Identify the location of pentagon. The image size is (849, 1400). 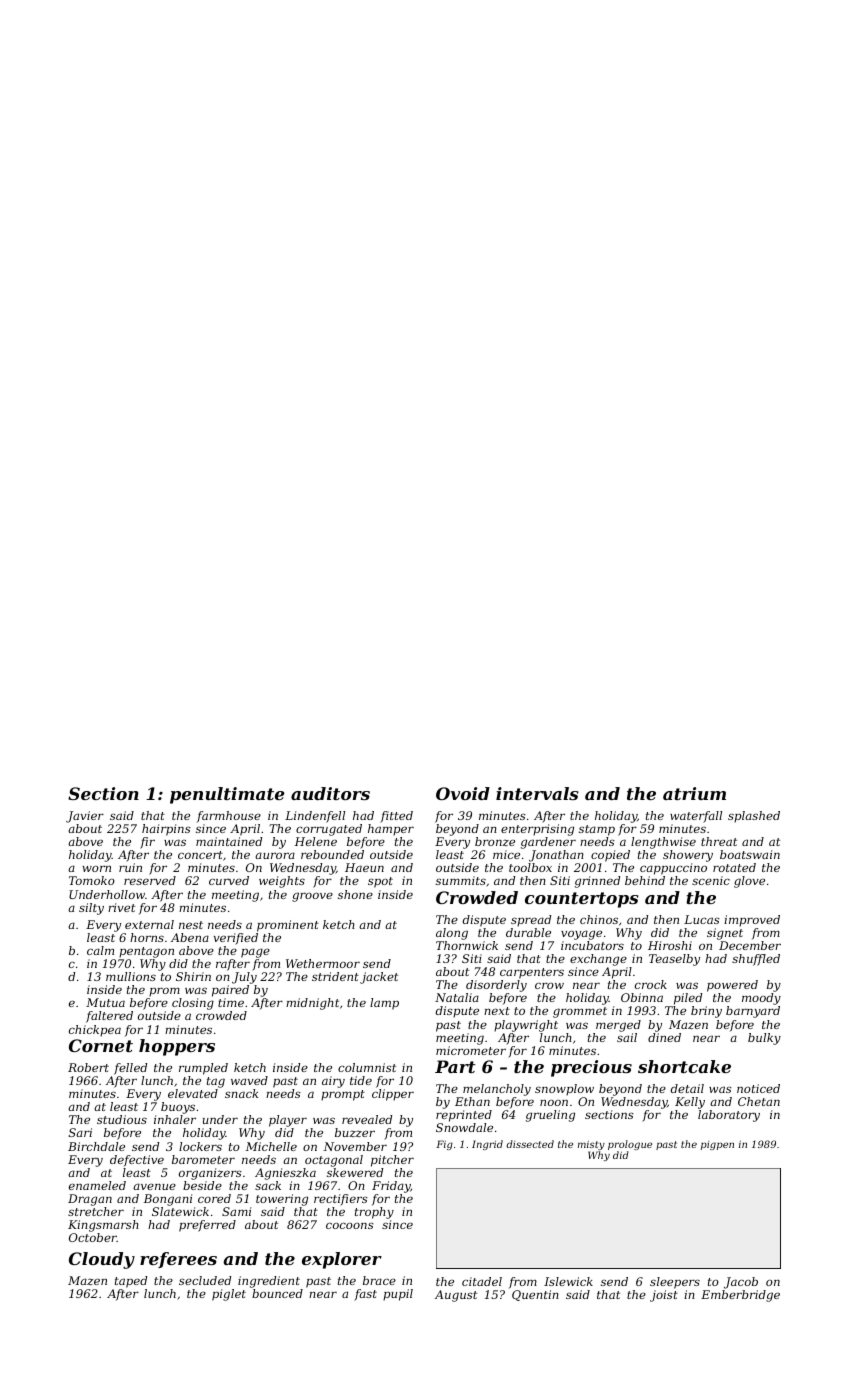
(146, 952).
